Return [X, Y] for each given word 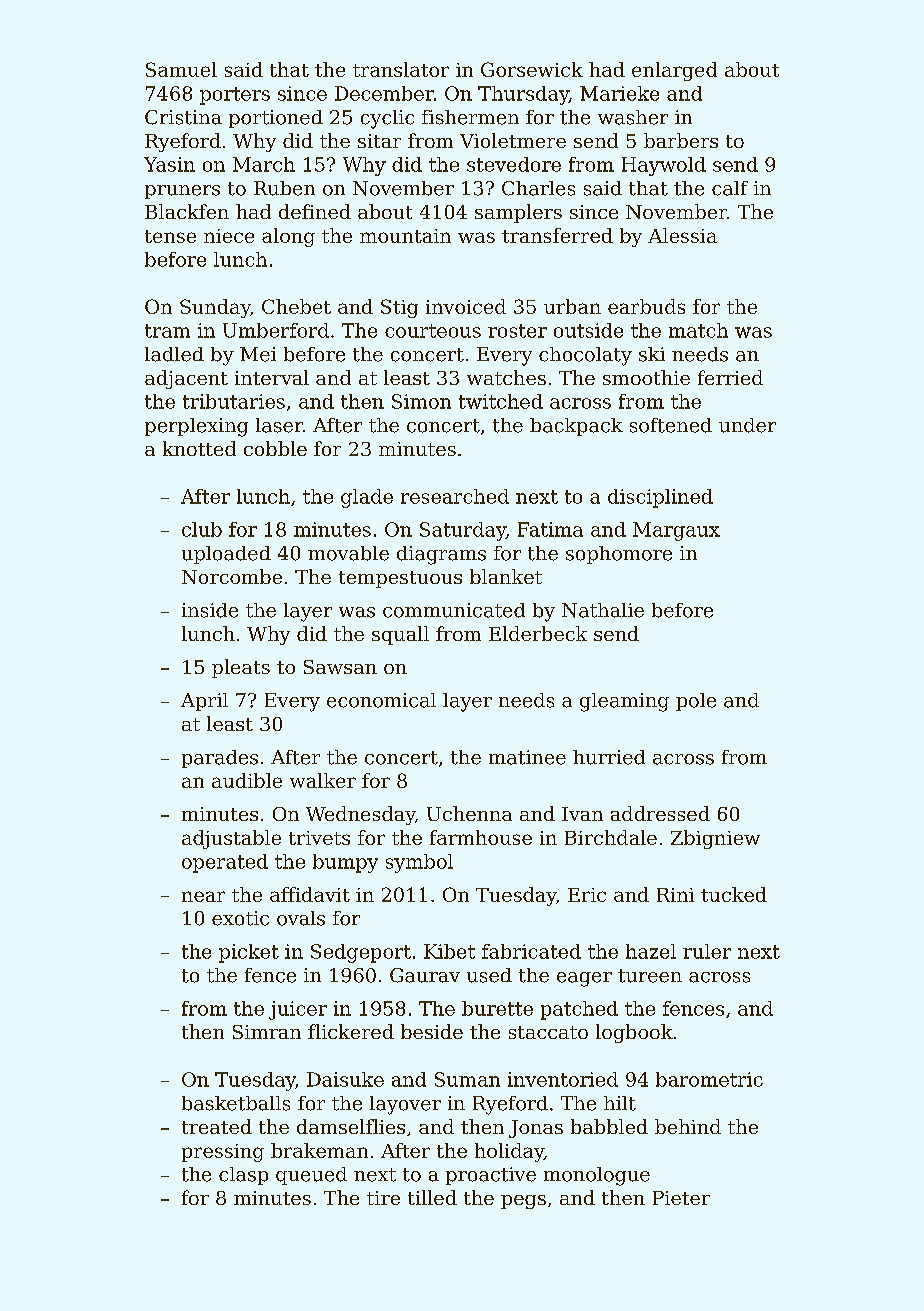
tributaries [234, 401]
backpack [576, 427]
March [264, 164]
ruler [707, 951]
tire [383, 1198]
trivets [319, 838]
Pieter [681, 1198]
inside [210, 610]
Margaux [676, 531]
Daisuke [345, 1079]
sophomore [619, 555]
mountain [405, 236]
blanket [506, 576]
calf [730, 188]
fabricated [531, 951]
